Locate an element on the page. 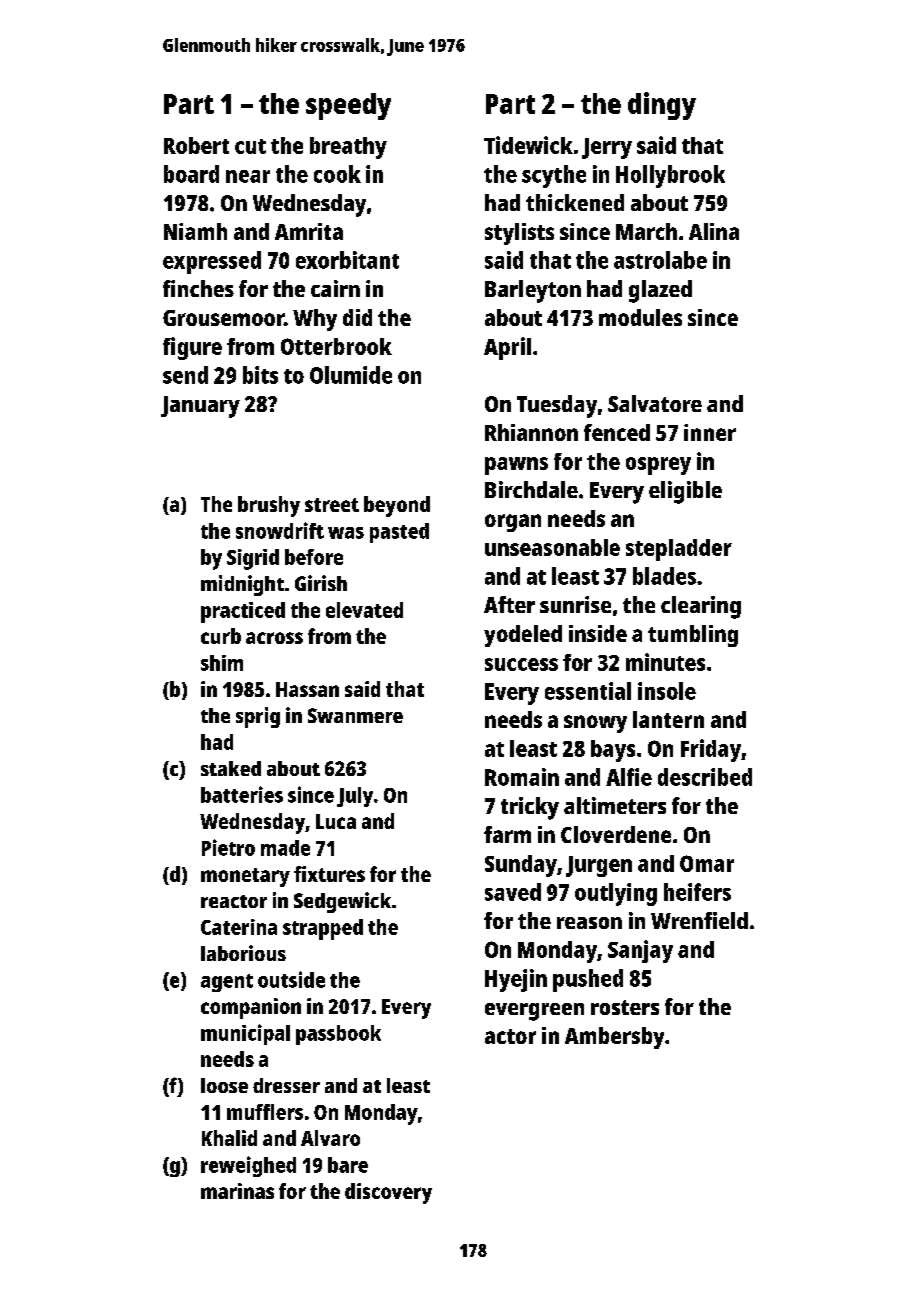  bare is located at coordinates (348, 1165).
